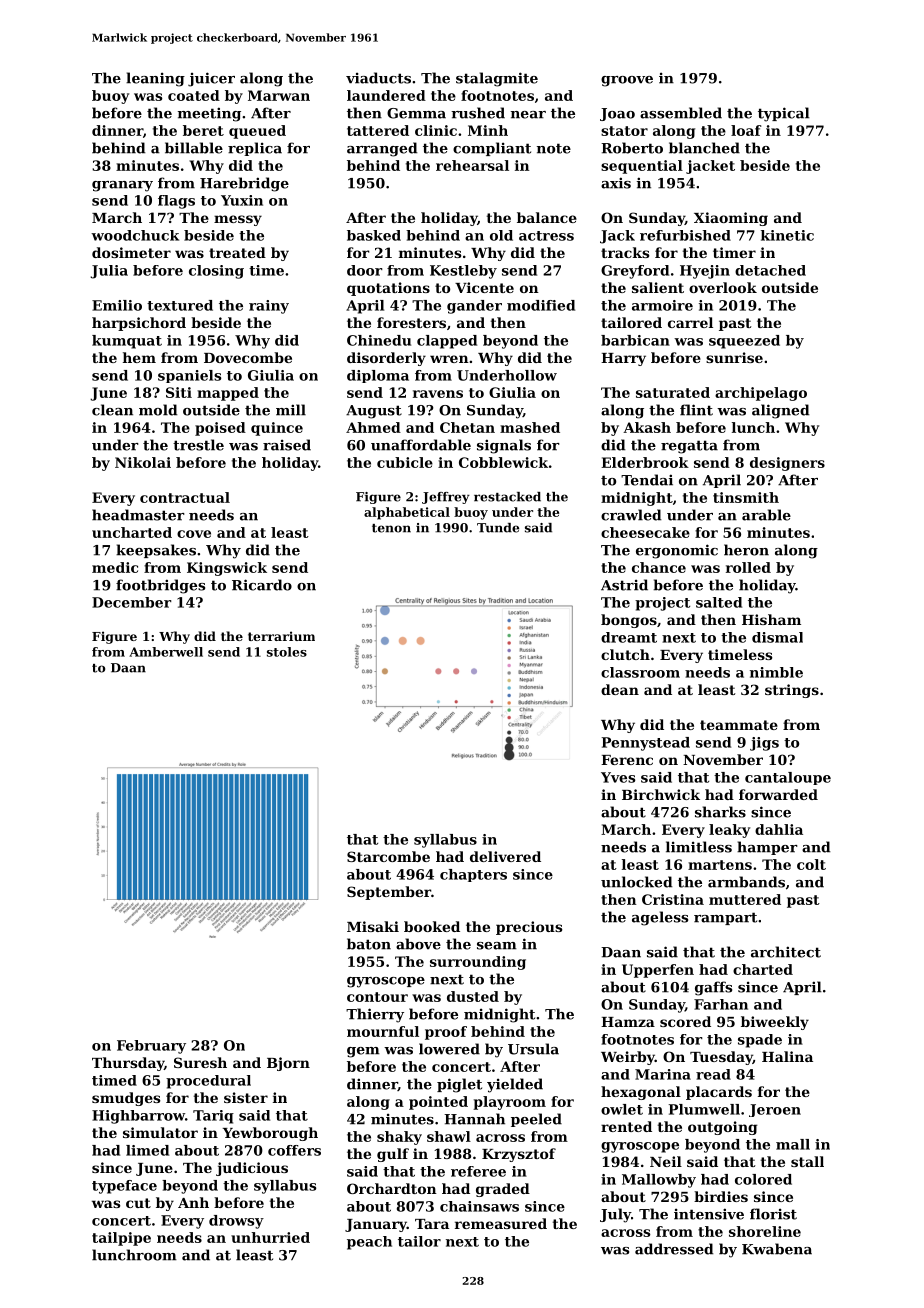  Describe the element at coordinates (663, 1074) in the document. I see `Marina` at that location.
